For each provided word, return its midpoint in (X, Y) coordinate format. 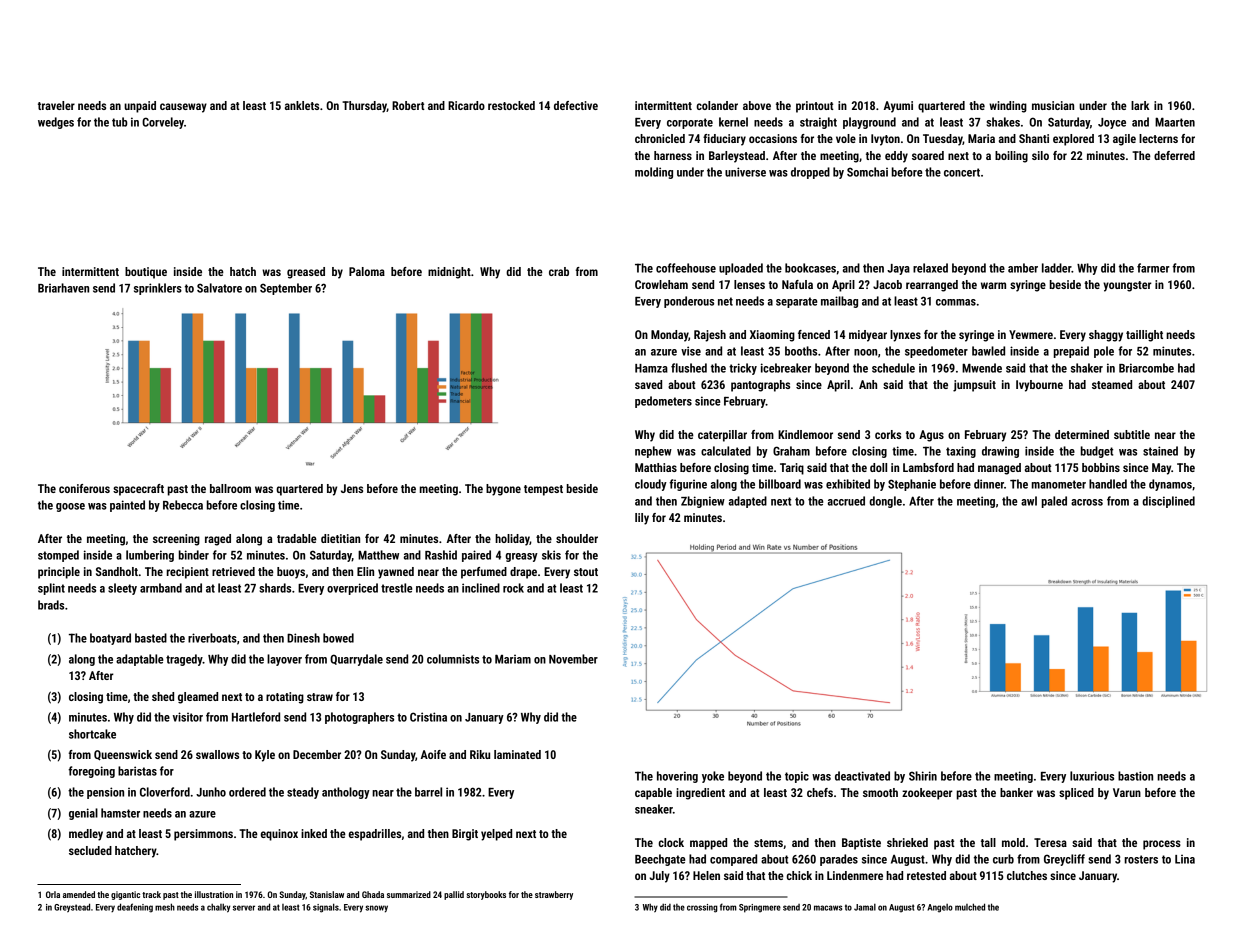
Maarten (1175, 122)
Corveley (163, 123)
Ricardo (466, 105)
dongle (885, 502)
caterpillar (722, 436)
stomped (58, 556)
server (244, 908)
